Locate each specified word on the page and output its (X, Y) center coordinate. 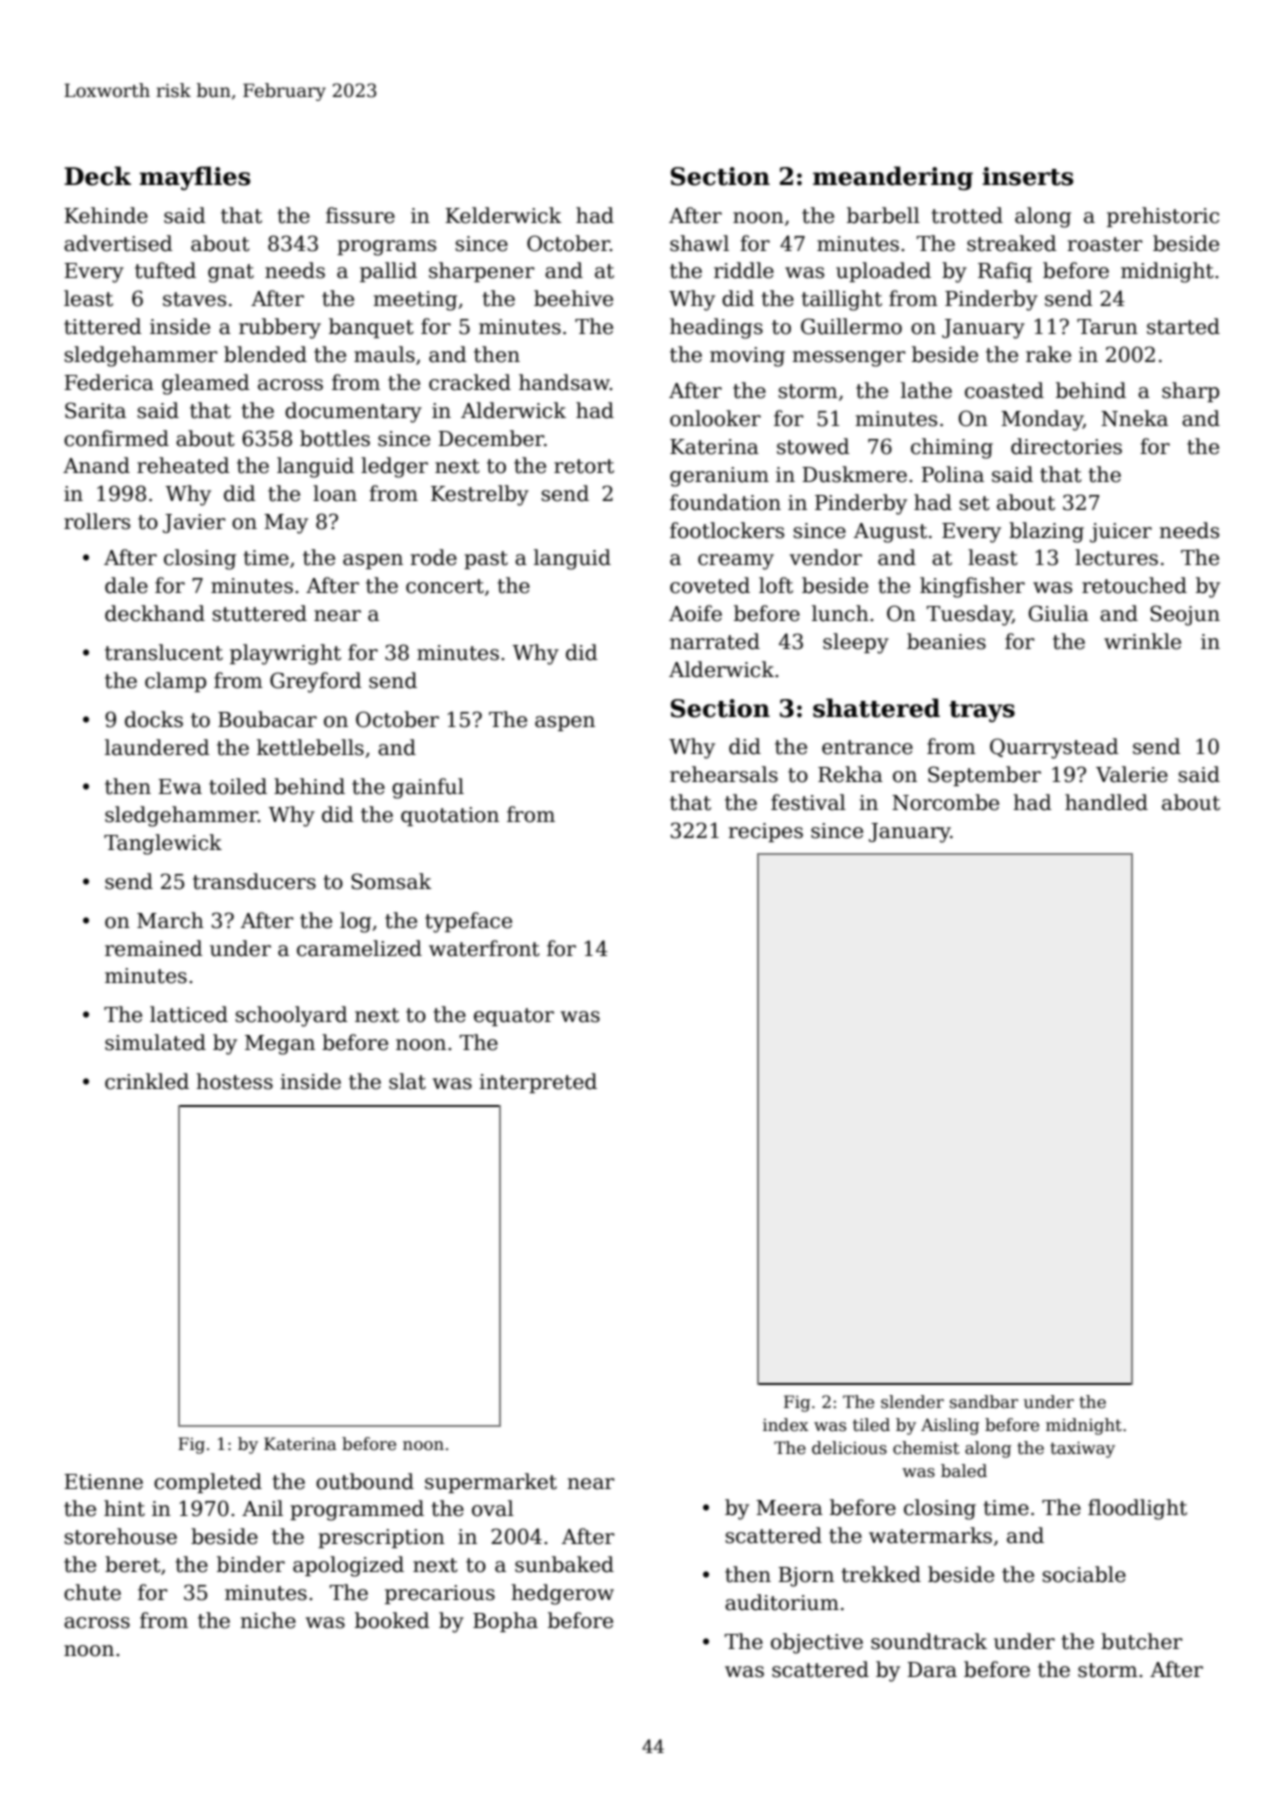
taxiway (1082, 1449)
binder (251, 1564)
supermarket (491, 1483)
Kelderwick (503, 215)
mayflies (195, 178)
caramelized (359, 948)
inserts (1028, 176)
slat (407, 1081)
